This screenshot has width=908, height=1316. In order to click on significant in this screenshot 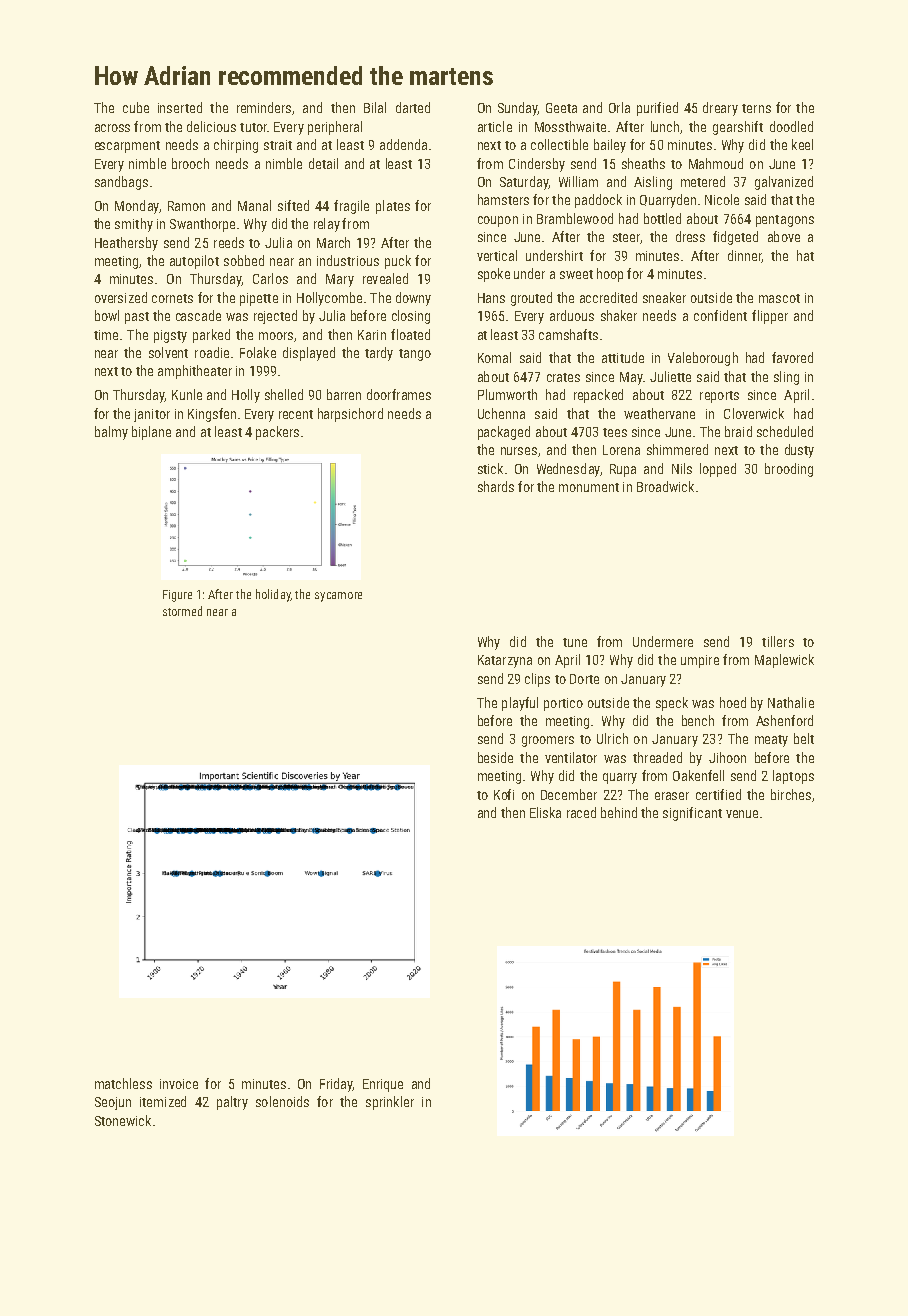, I will do `click(692, 814)`.
